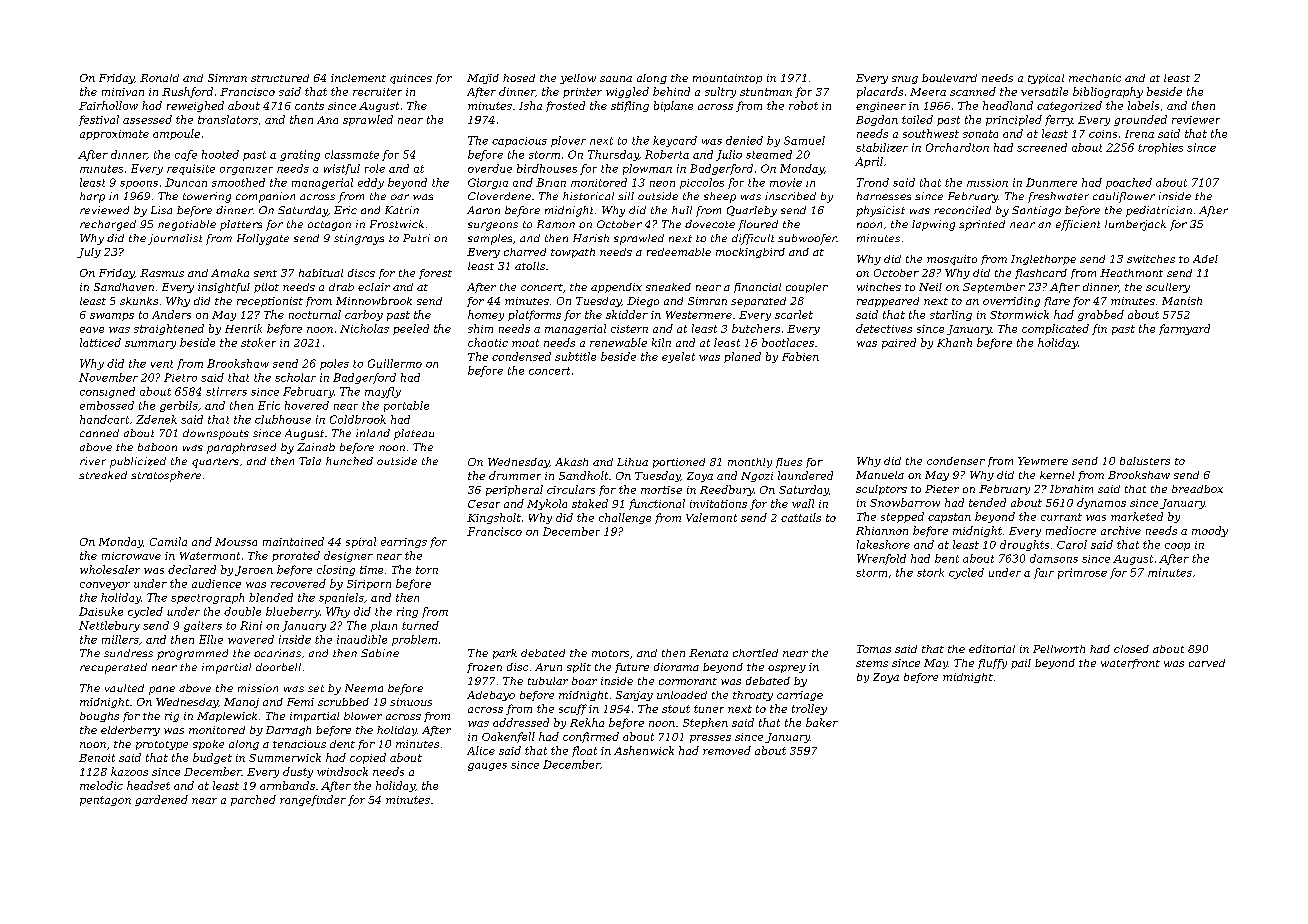  Describe the element at coordinates (105, 801) in the screenshot. I see `pentagon` at that location.
